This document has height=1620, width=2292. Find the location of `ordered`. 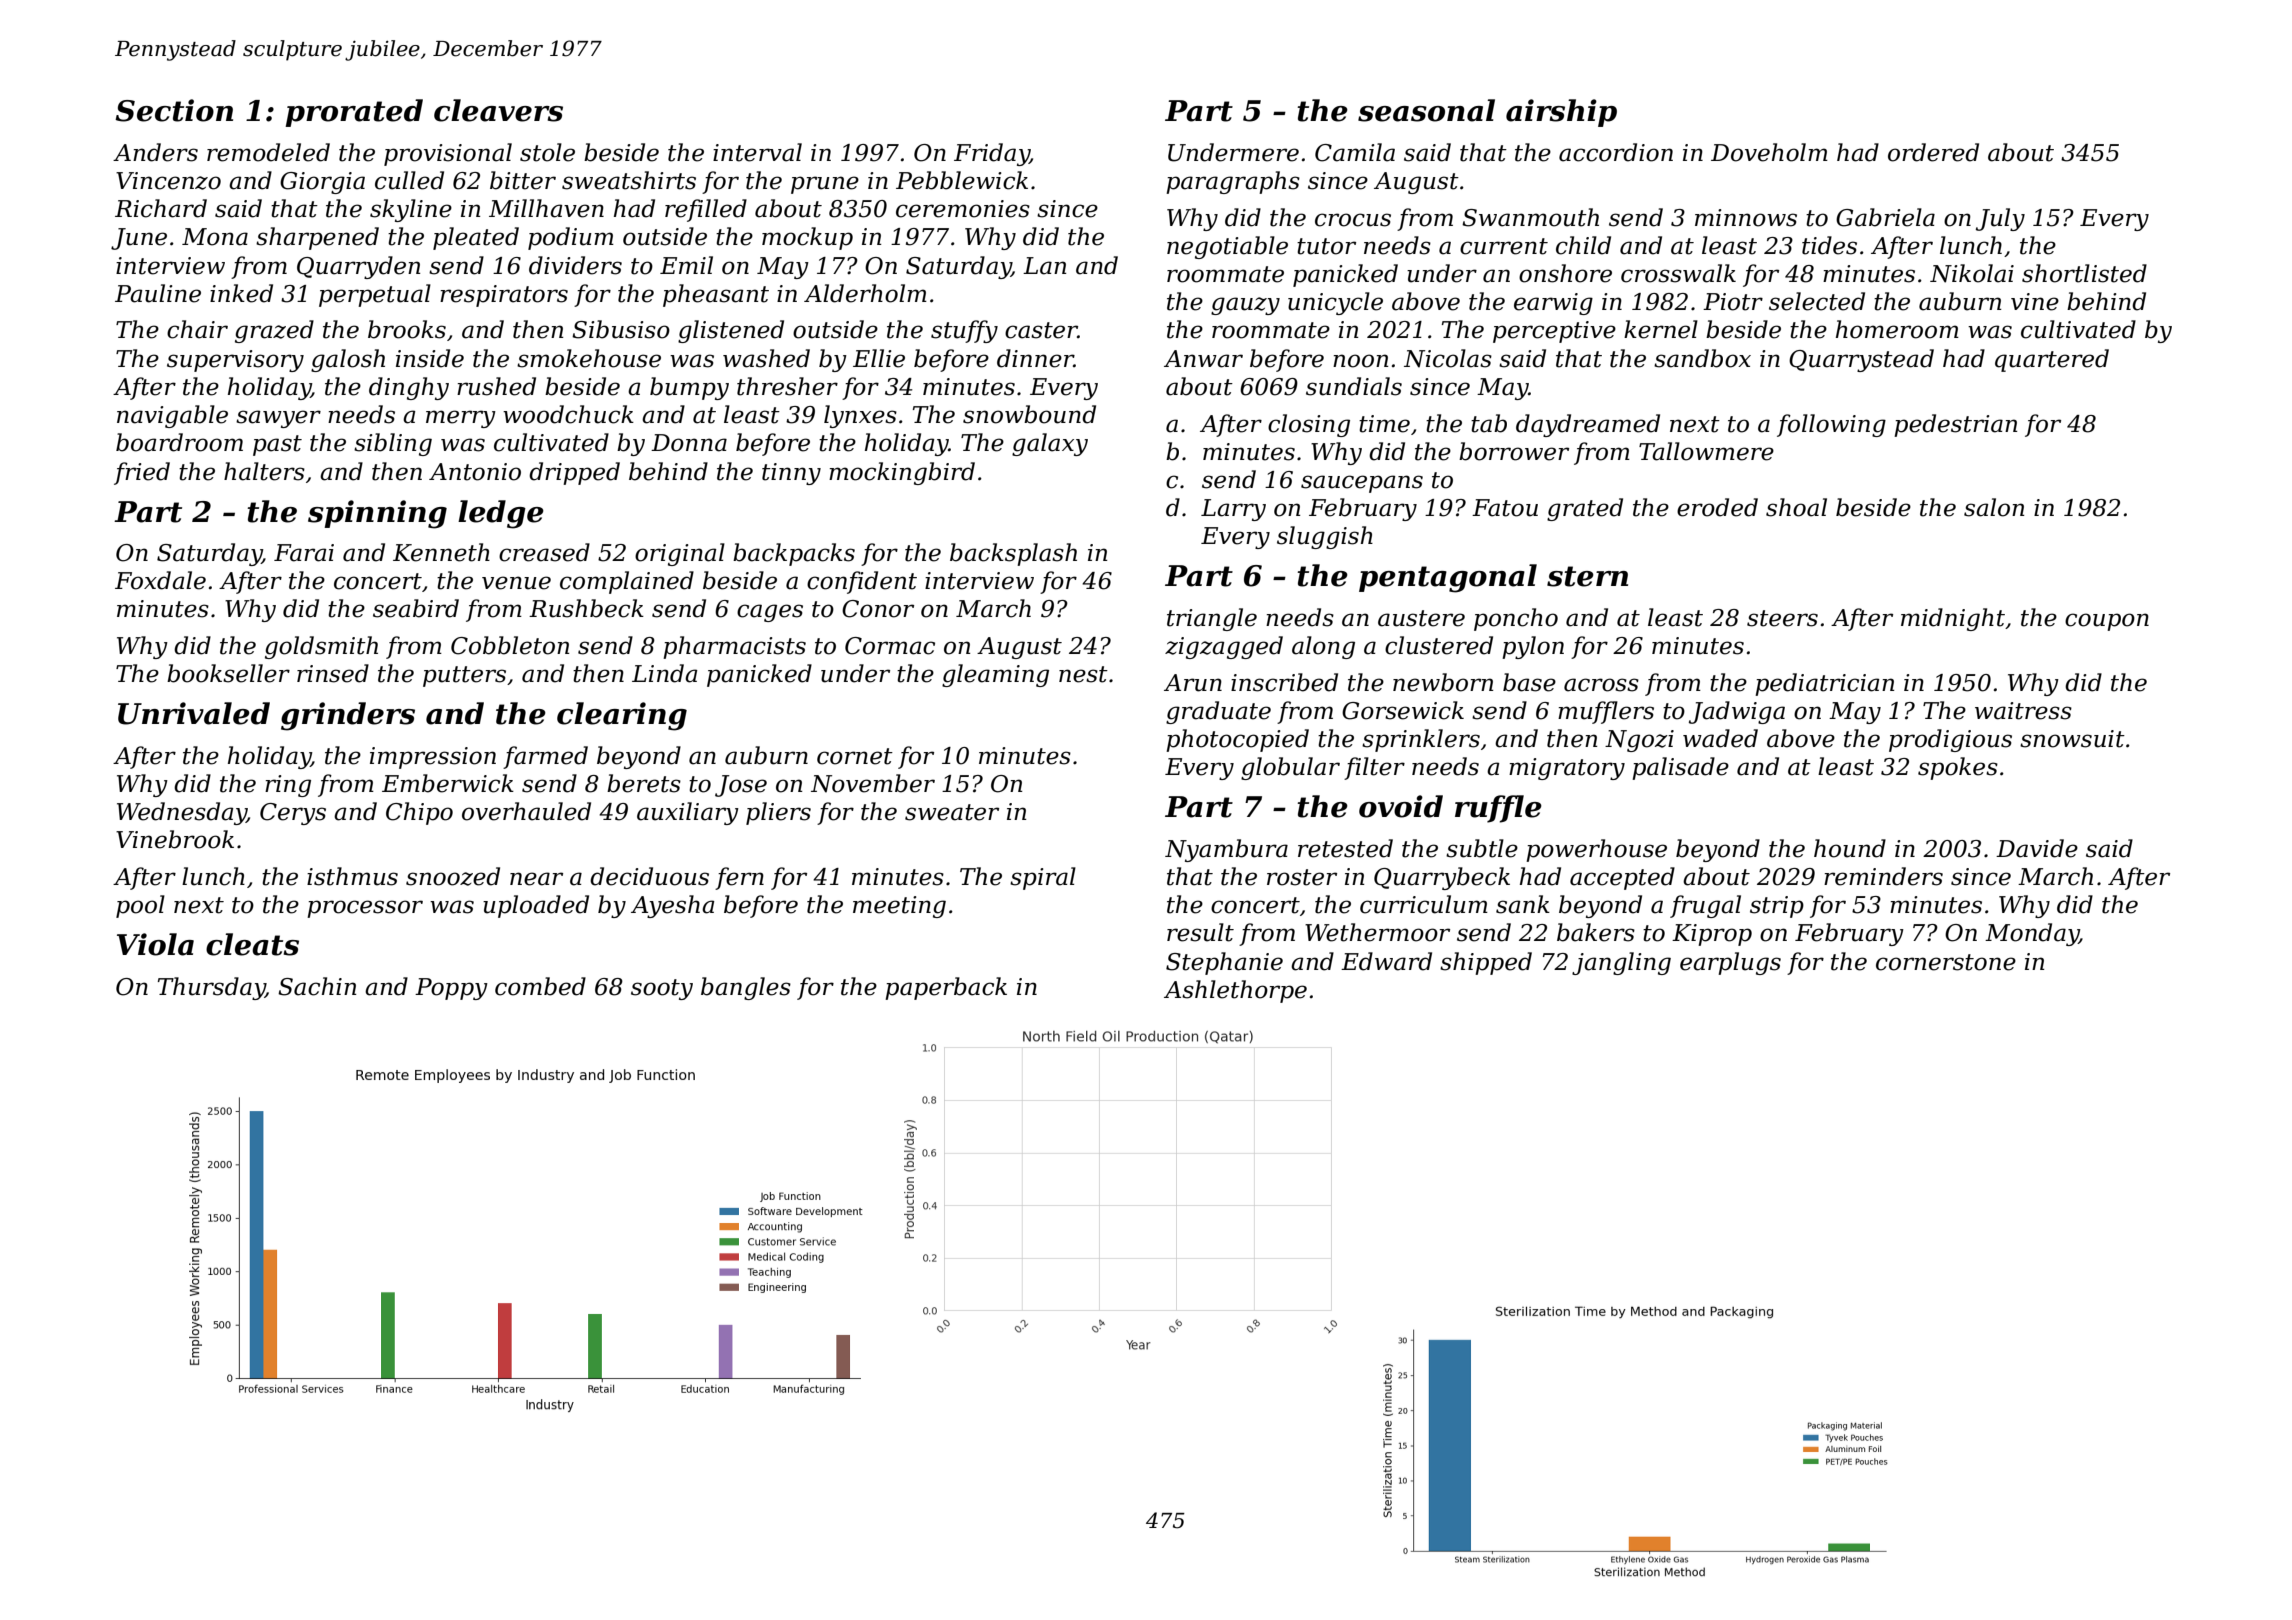

ordered is located at coordinates (1933, 152).
